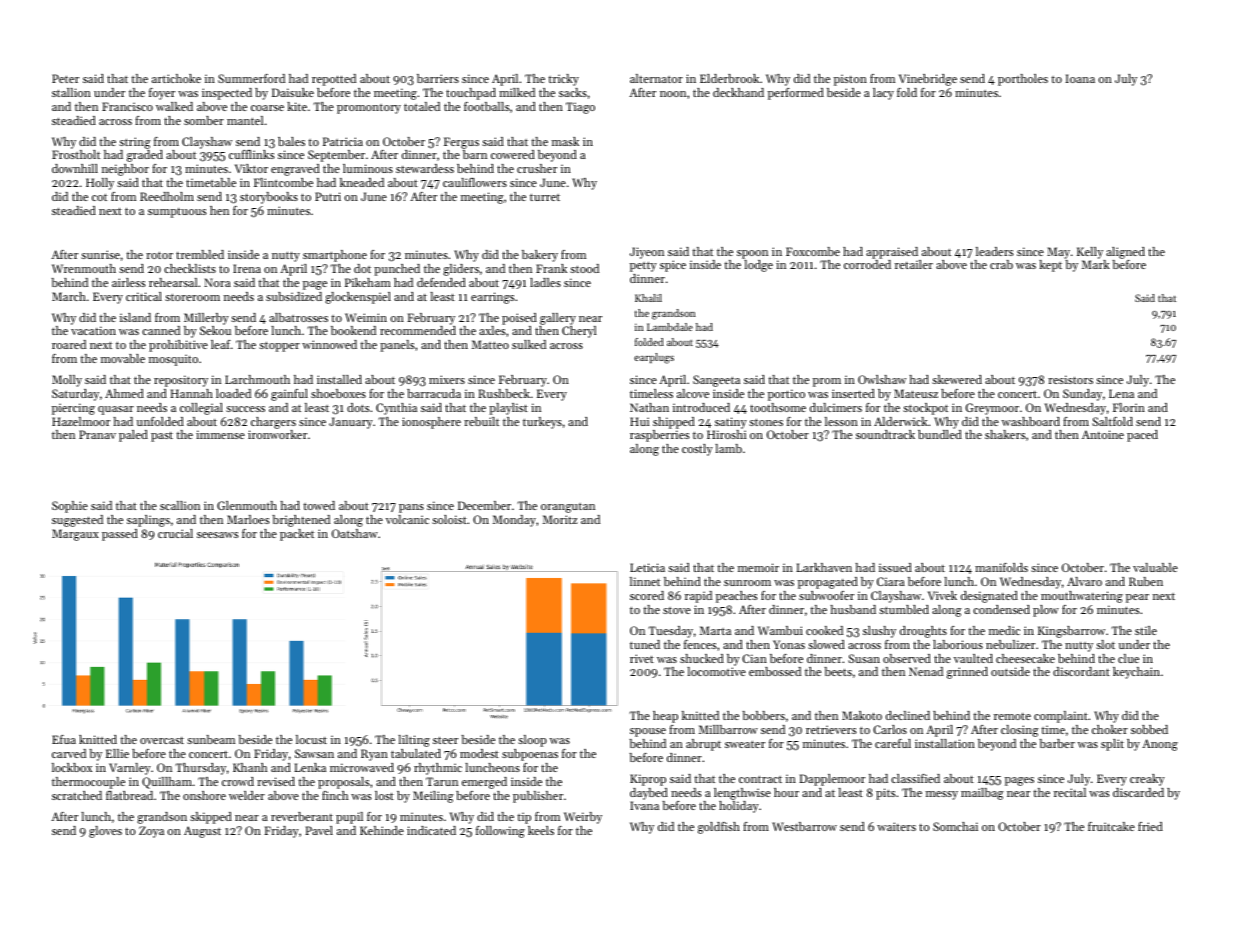 The width and height of the document is (1233, 952). I want to click on Mark, so click(1096, 264).
